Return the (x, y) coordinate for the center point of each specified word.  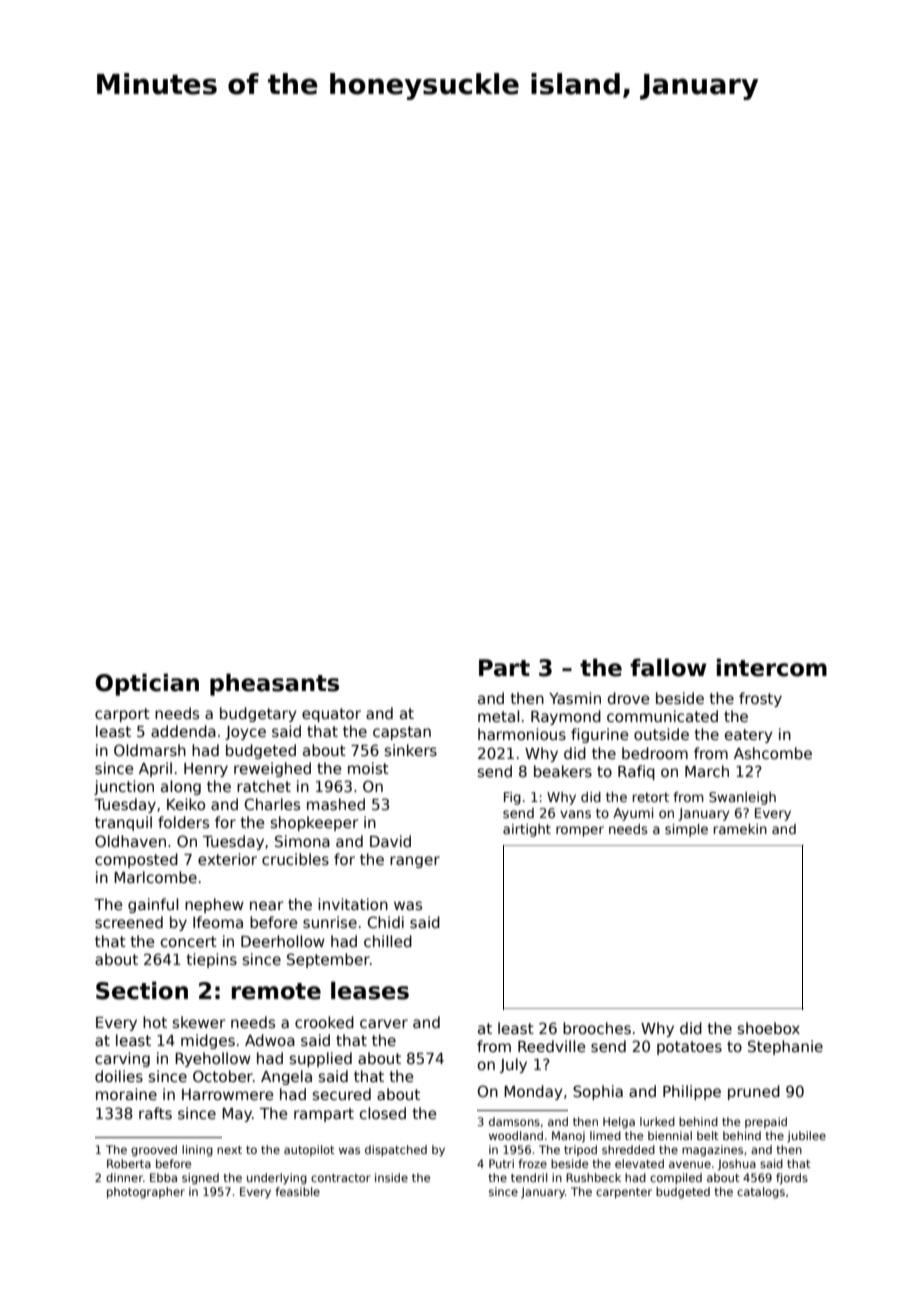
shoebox (769, 1028)
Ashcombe (773, 753)
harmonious (522, 734)
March (707, 771)
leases (370, 990)
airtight (527, 830)
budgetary (258, 714)
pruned (754, 1092)
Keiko (186, 804)
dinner (124, 1177)
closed (383, 1113)
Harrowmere (228, 1094)
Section (142, 990)
